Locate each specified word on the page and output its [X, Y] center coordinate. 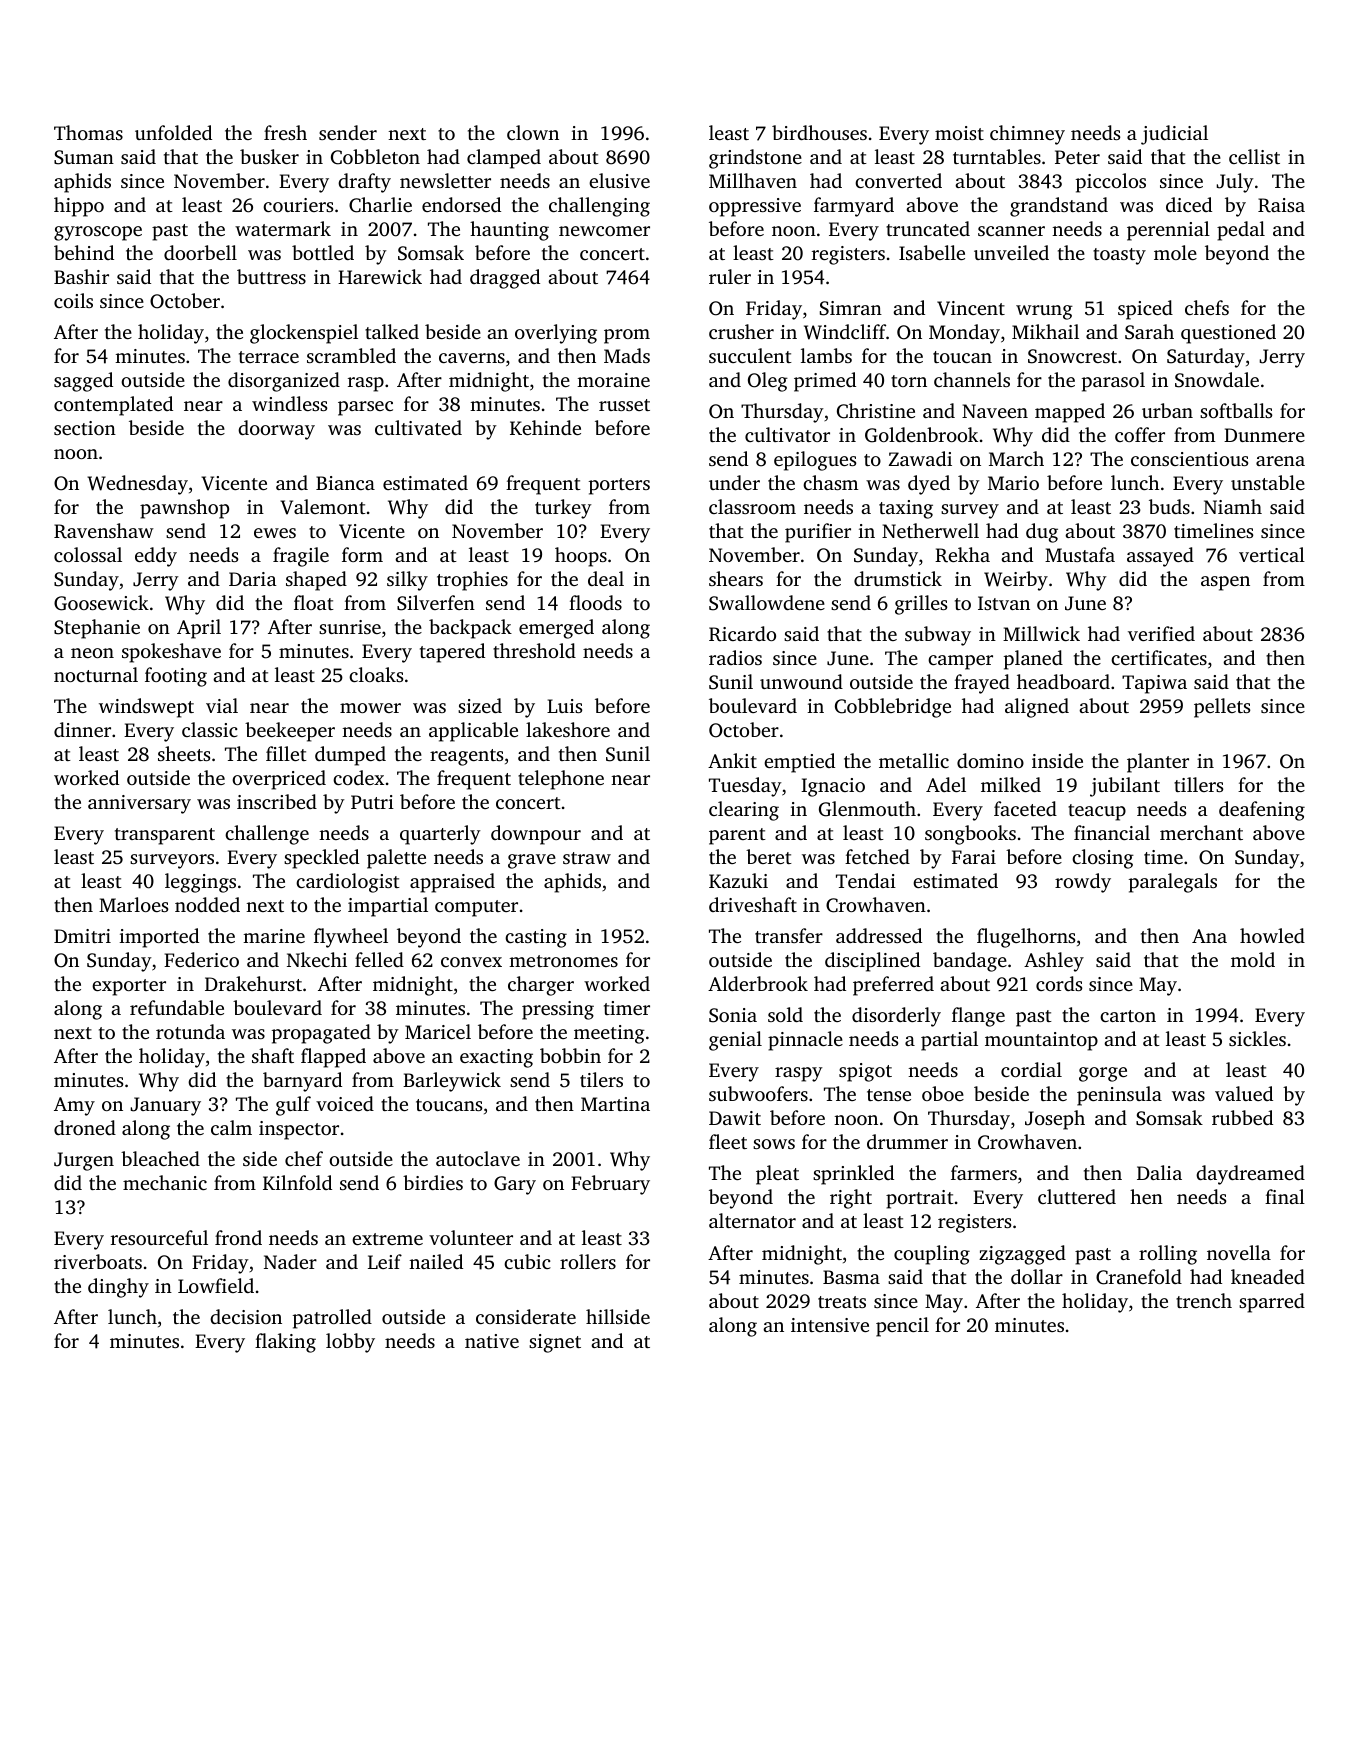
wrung [1044, 312]
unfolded [173, 132]
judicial [1174, 135]
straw [587, 858]
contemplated [113, 406]
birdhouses [819, 132]
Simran [851, 308]
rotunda [190, 1031]
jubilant [1125, 787]
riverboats [98, 1261]
